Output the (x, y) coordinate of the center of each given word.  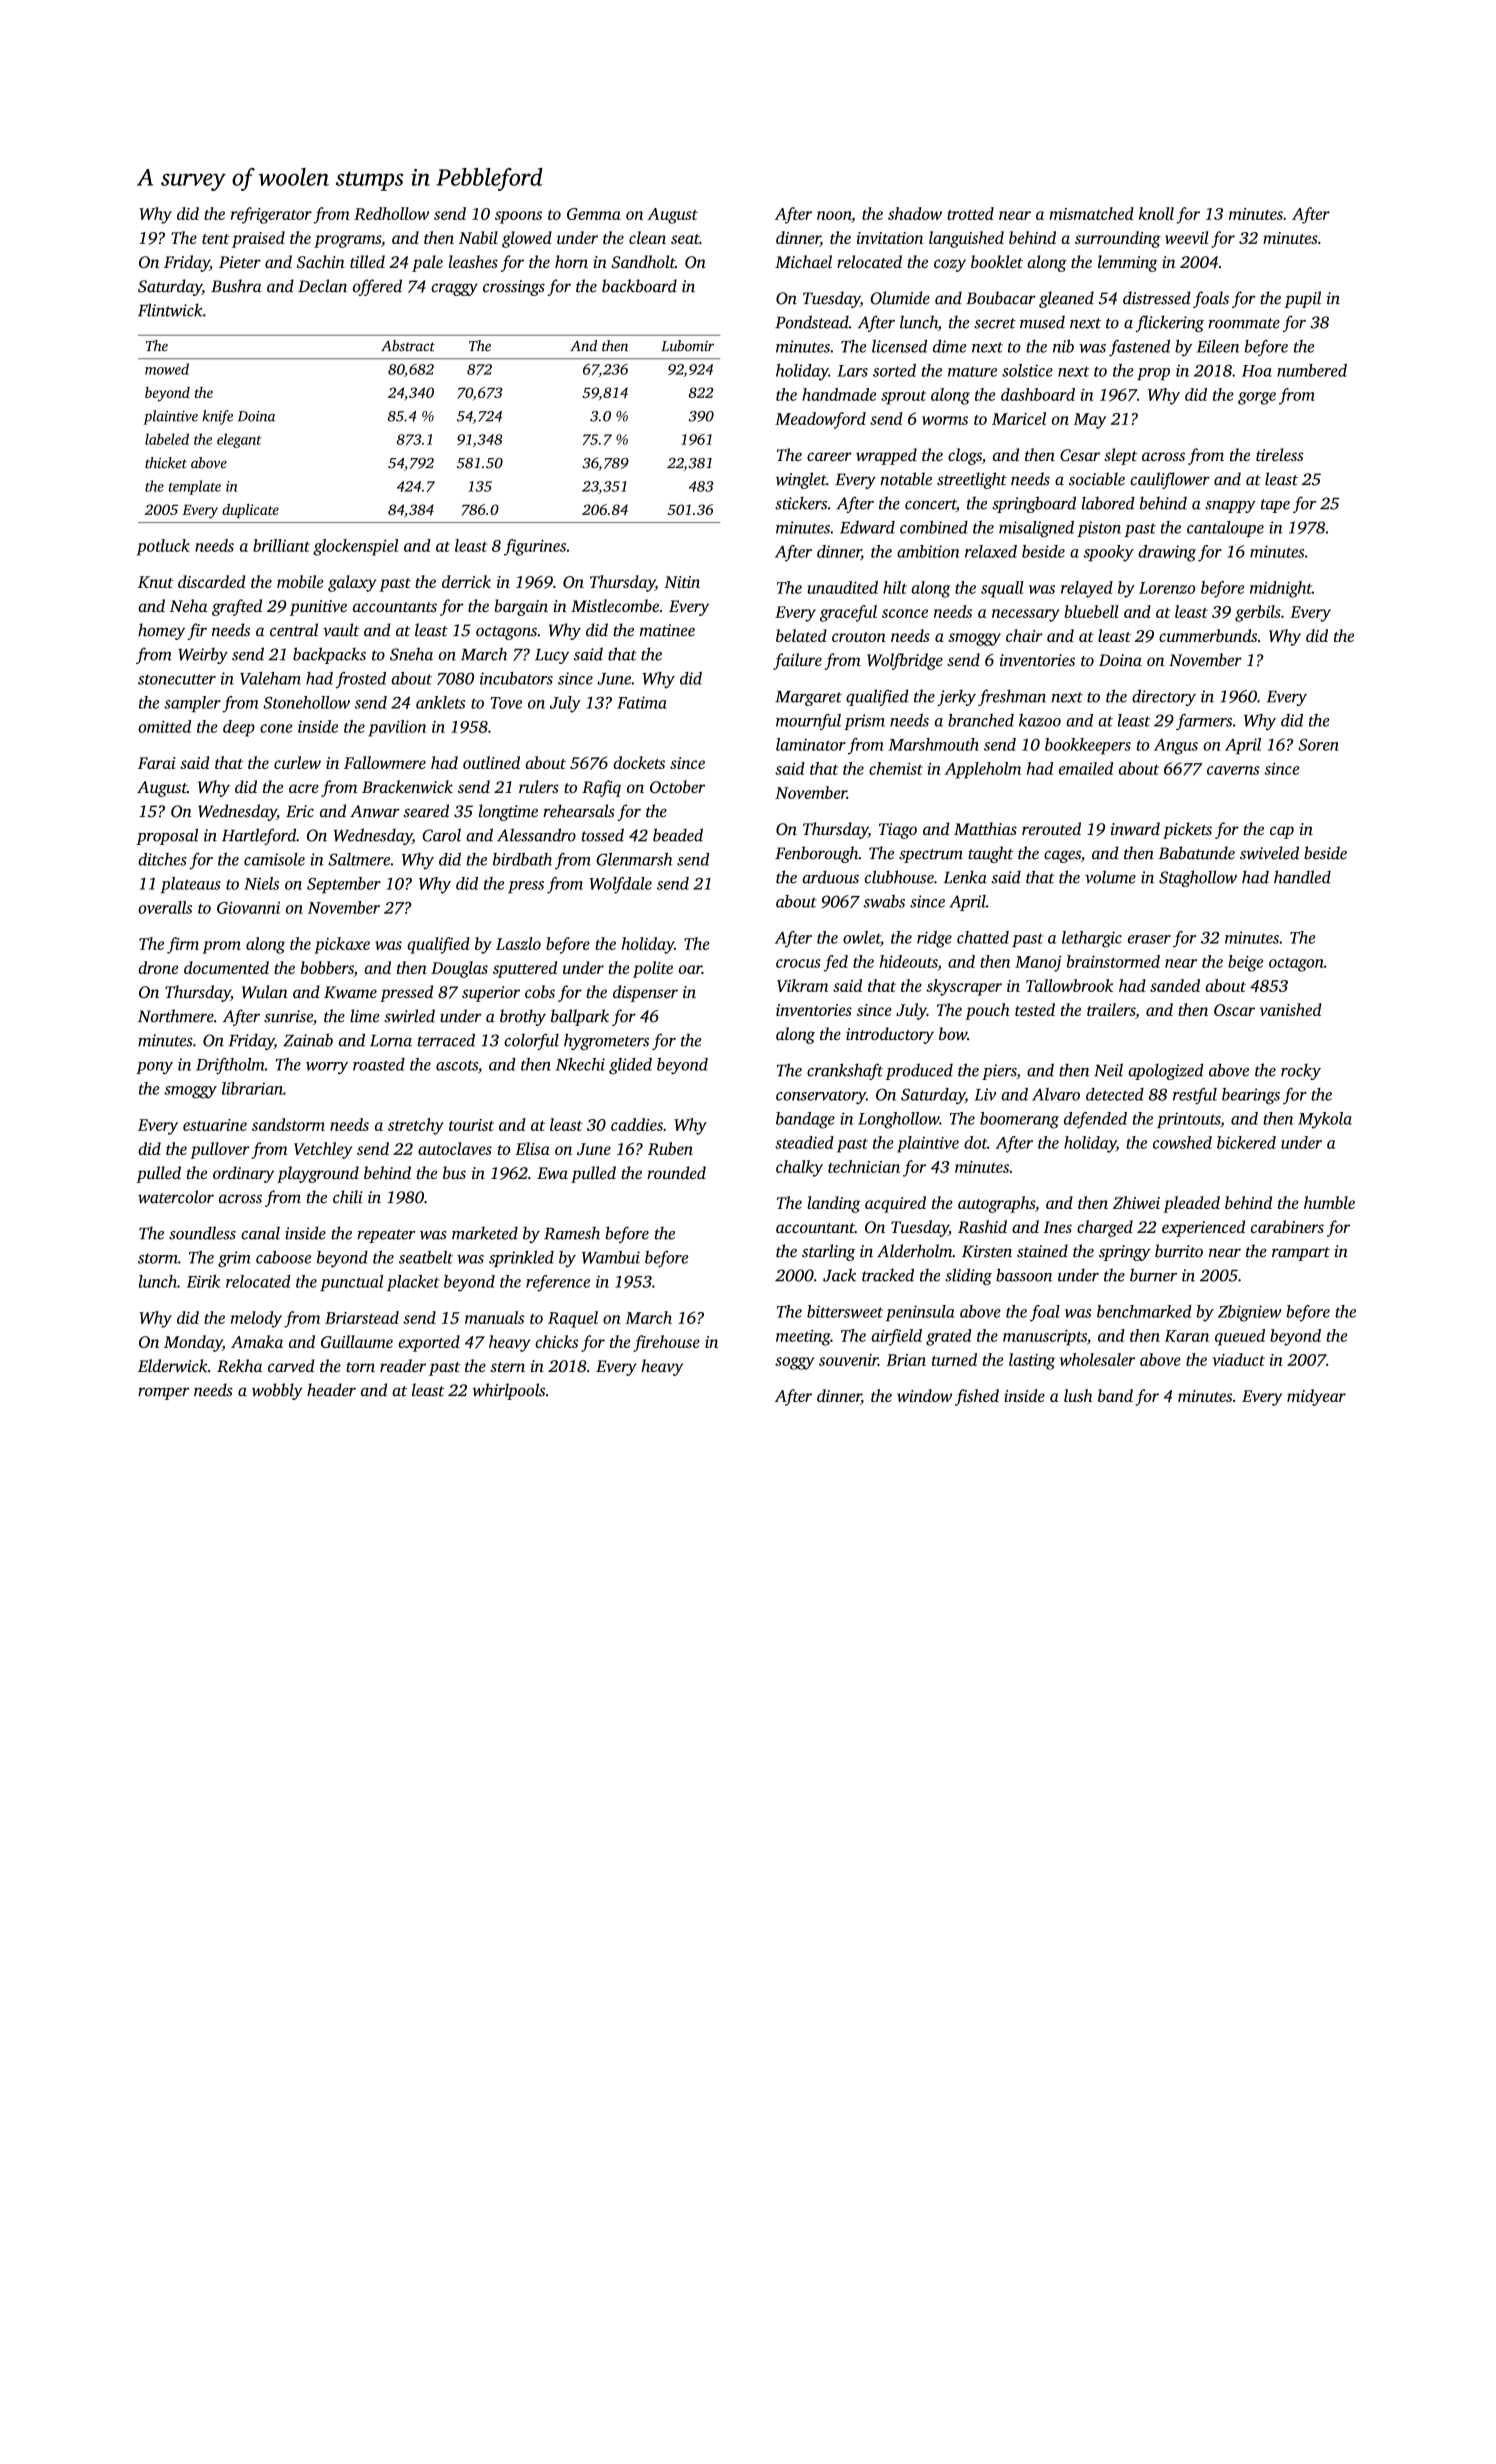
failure (797, 661)
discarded (212, 581)
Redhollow (391, 213)
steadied (804, 1142)
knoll (1156, 213)
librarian (252, 1088)
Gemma (594, 214)
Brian (906, 1360)
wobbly (277, 1391)
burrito (1179, 1251)
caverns (1233, 770)
